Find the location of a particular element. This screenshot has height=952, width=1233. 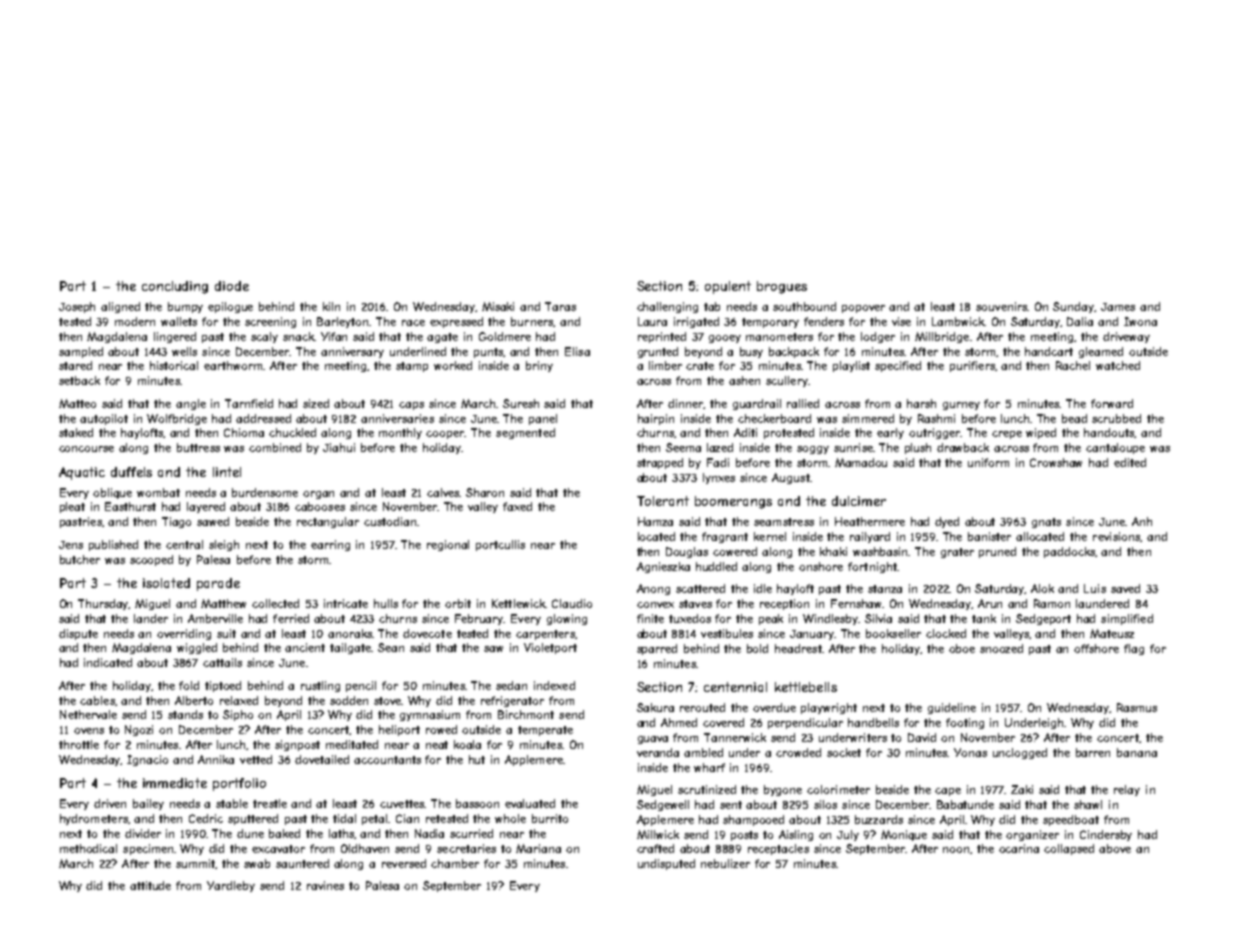

Taras is located at coordinates (560, 306).
